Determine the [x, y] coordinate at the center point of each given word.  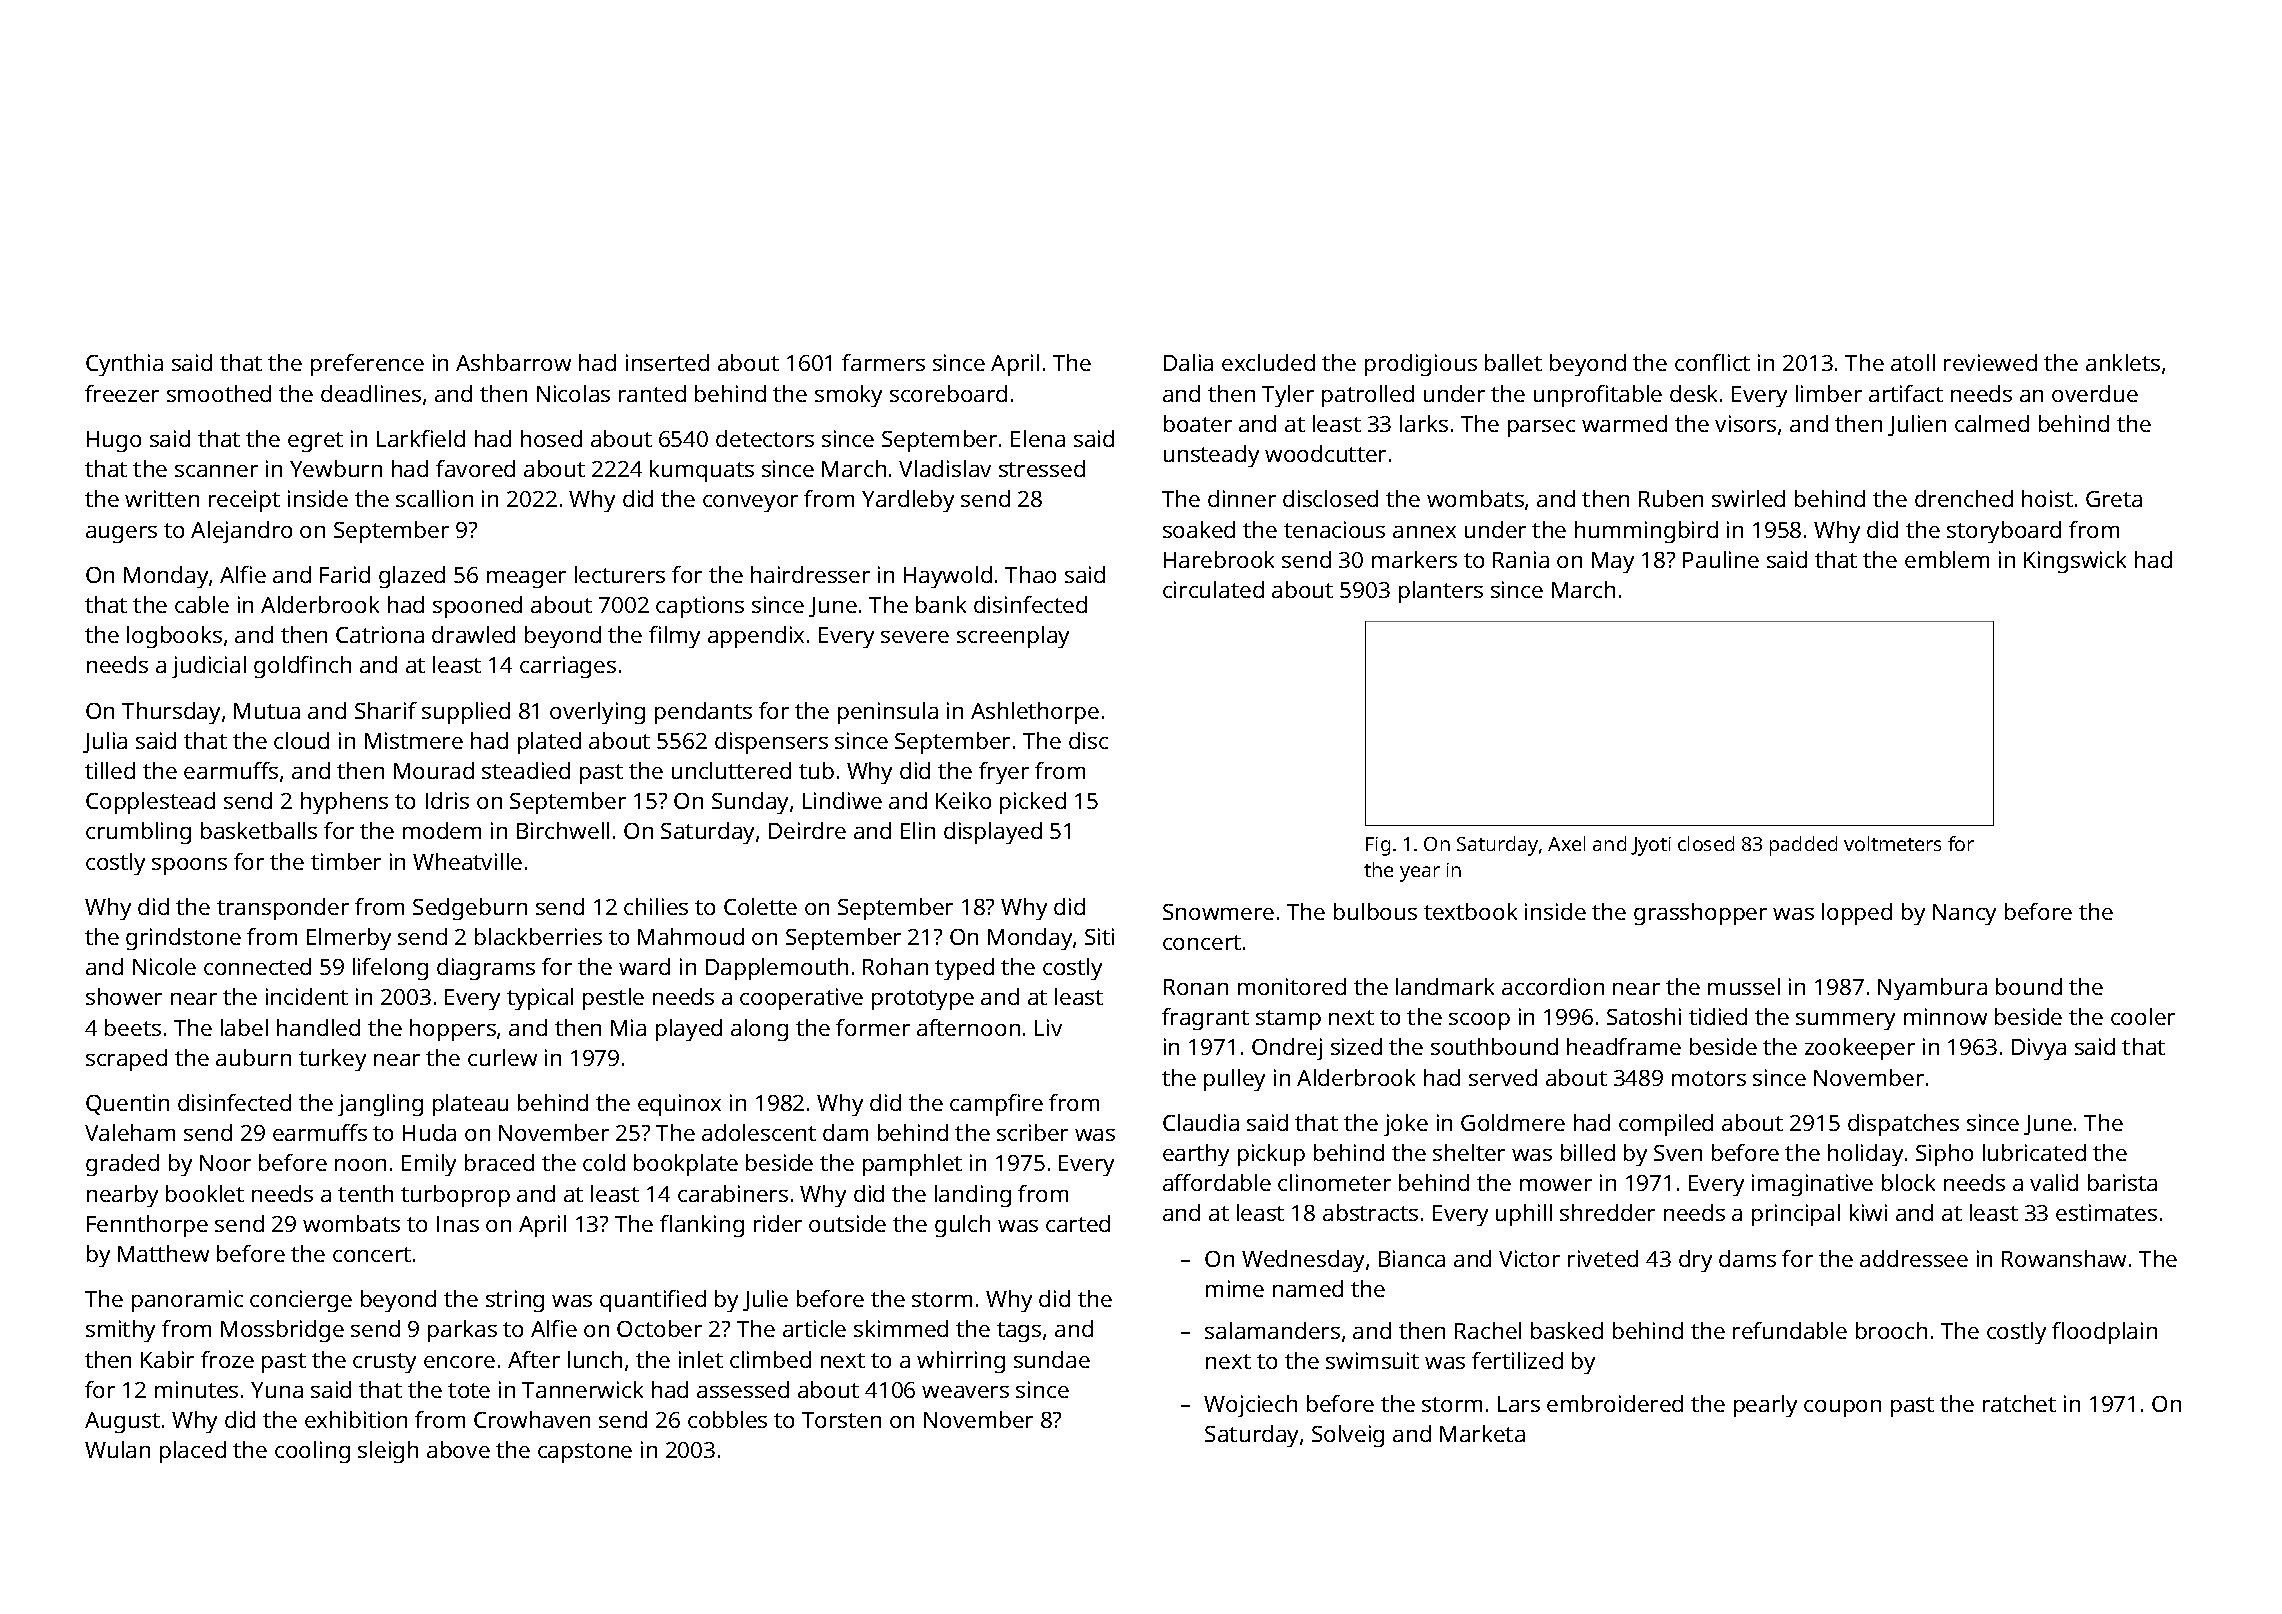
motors [1709, 1078]
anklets [2123, 362]
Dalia [1188, 362]
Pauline [1721, 559]
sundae [1052, 1359]
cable [202, 604]
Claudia [1201, 1122]
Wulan [117, 1449]
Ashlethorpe [1035, 713]
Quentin [127, 1104]
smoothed [219, 393]
